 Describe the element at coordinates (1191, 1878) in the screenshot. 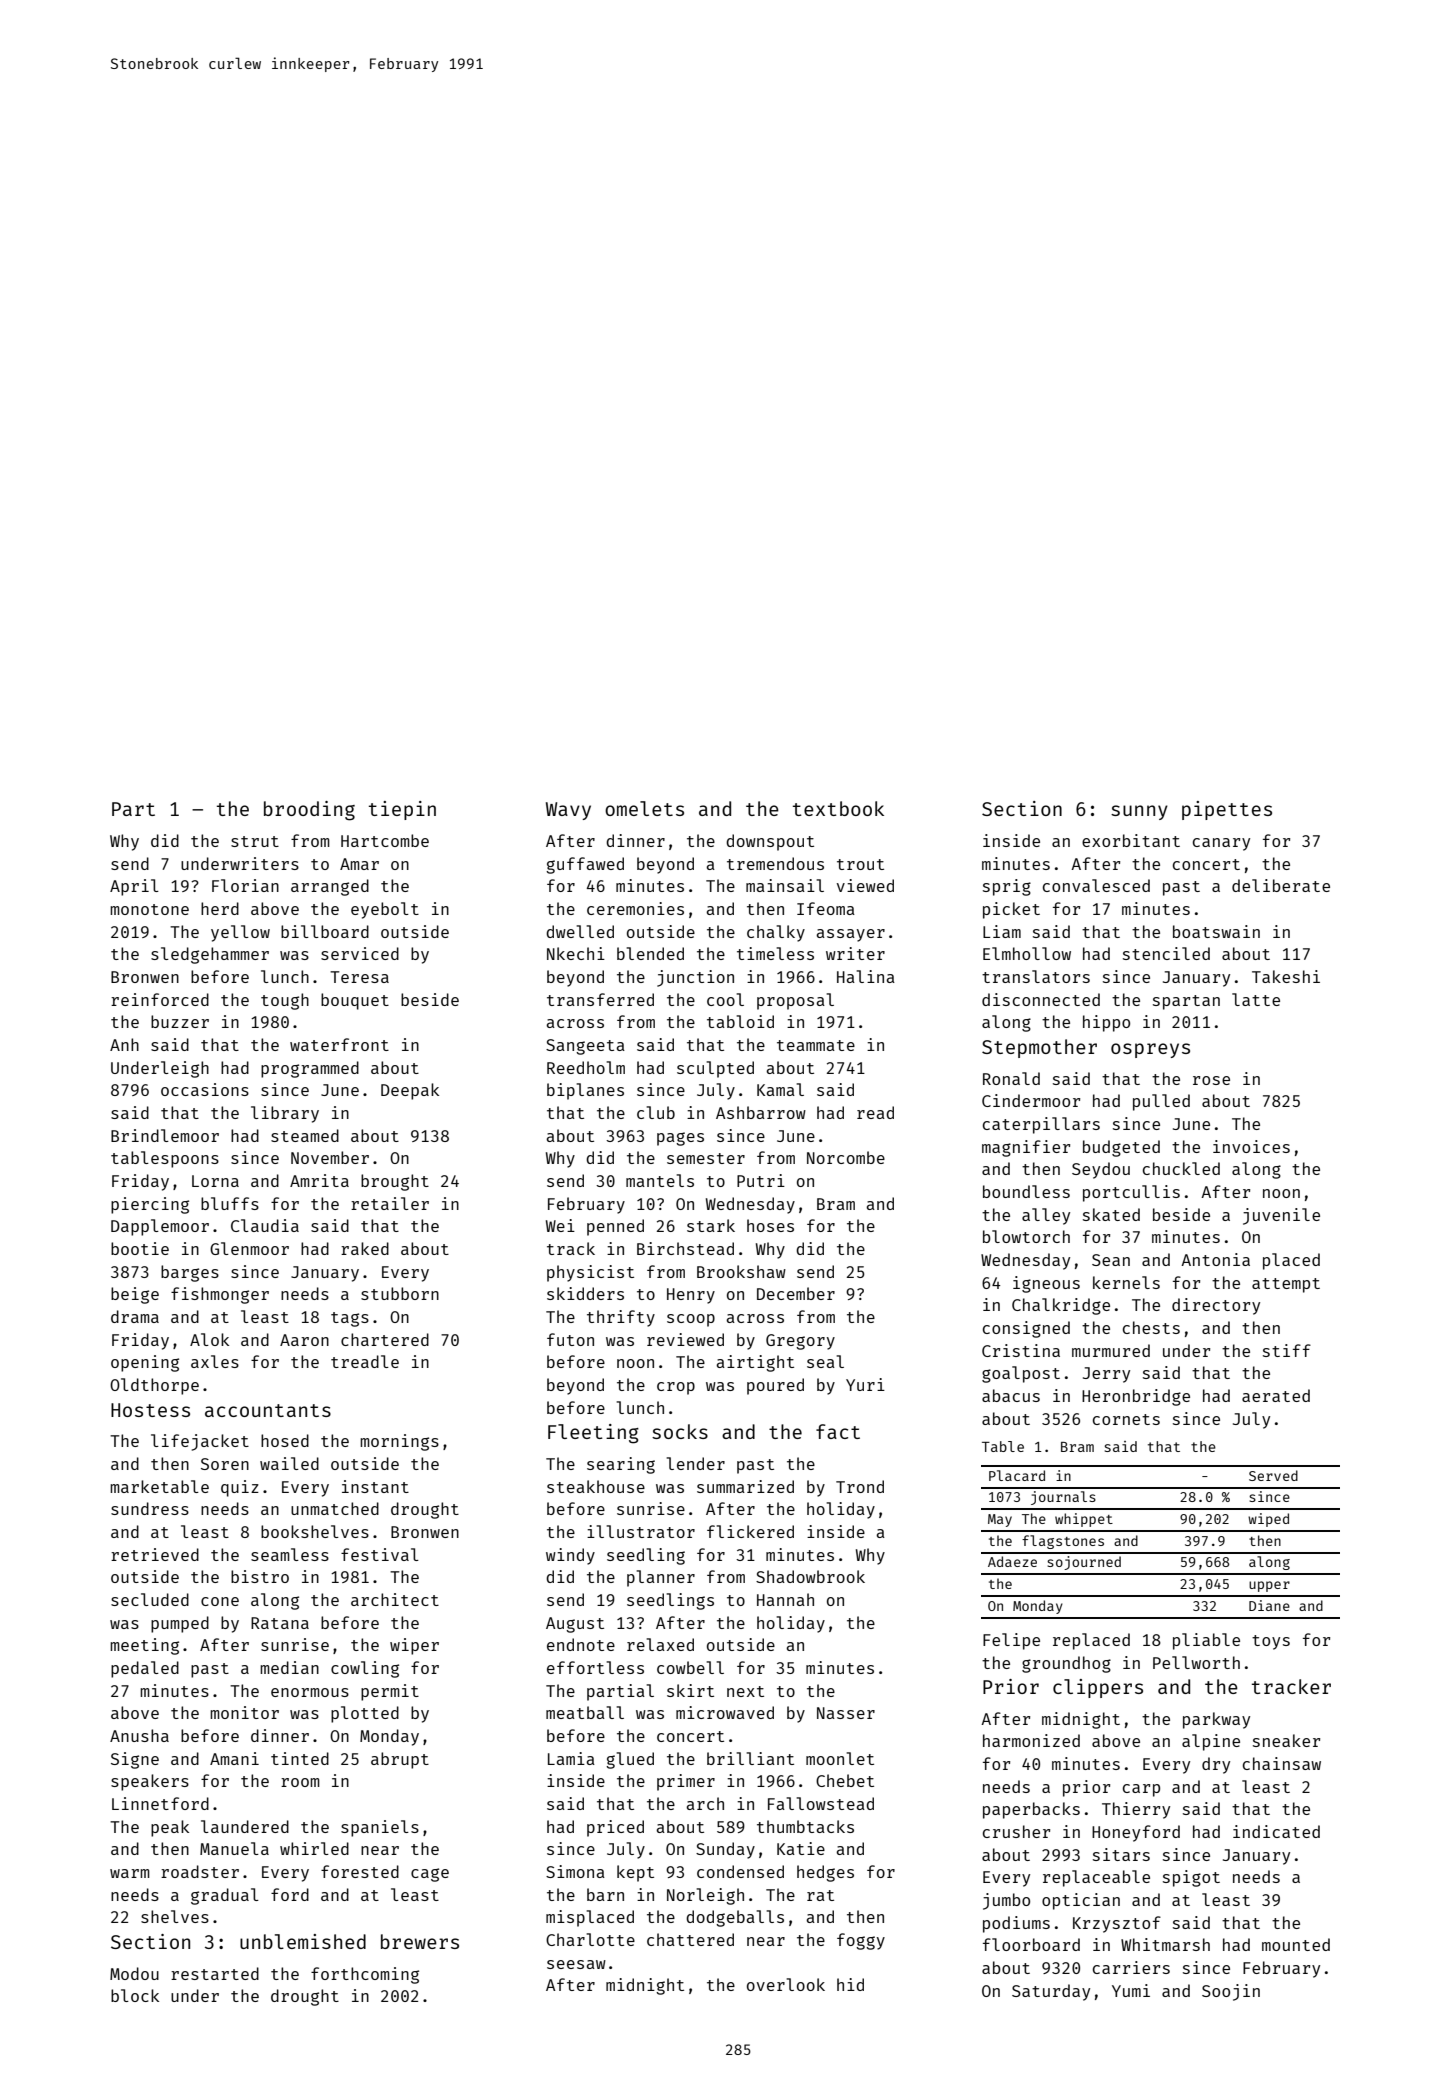

I see `spigot` at that location.
